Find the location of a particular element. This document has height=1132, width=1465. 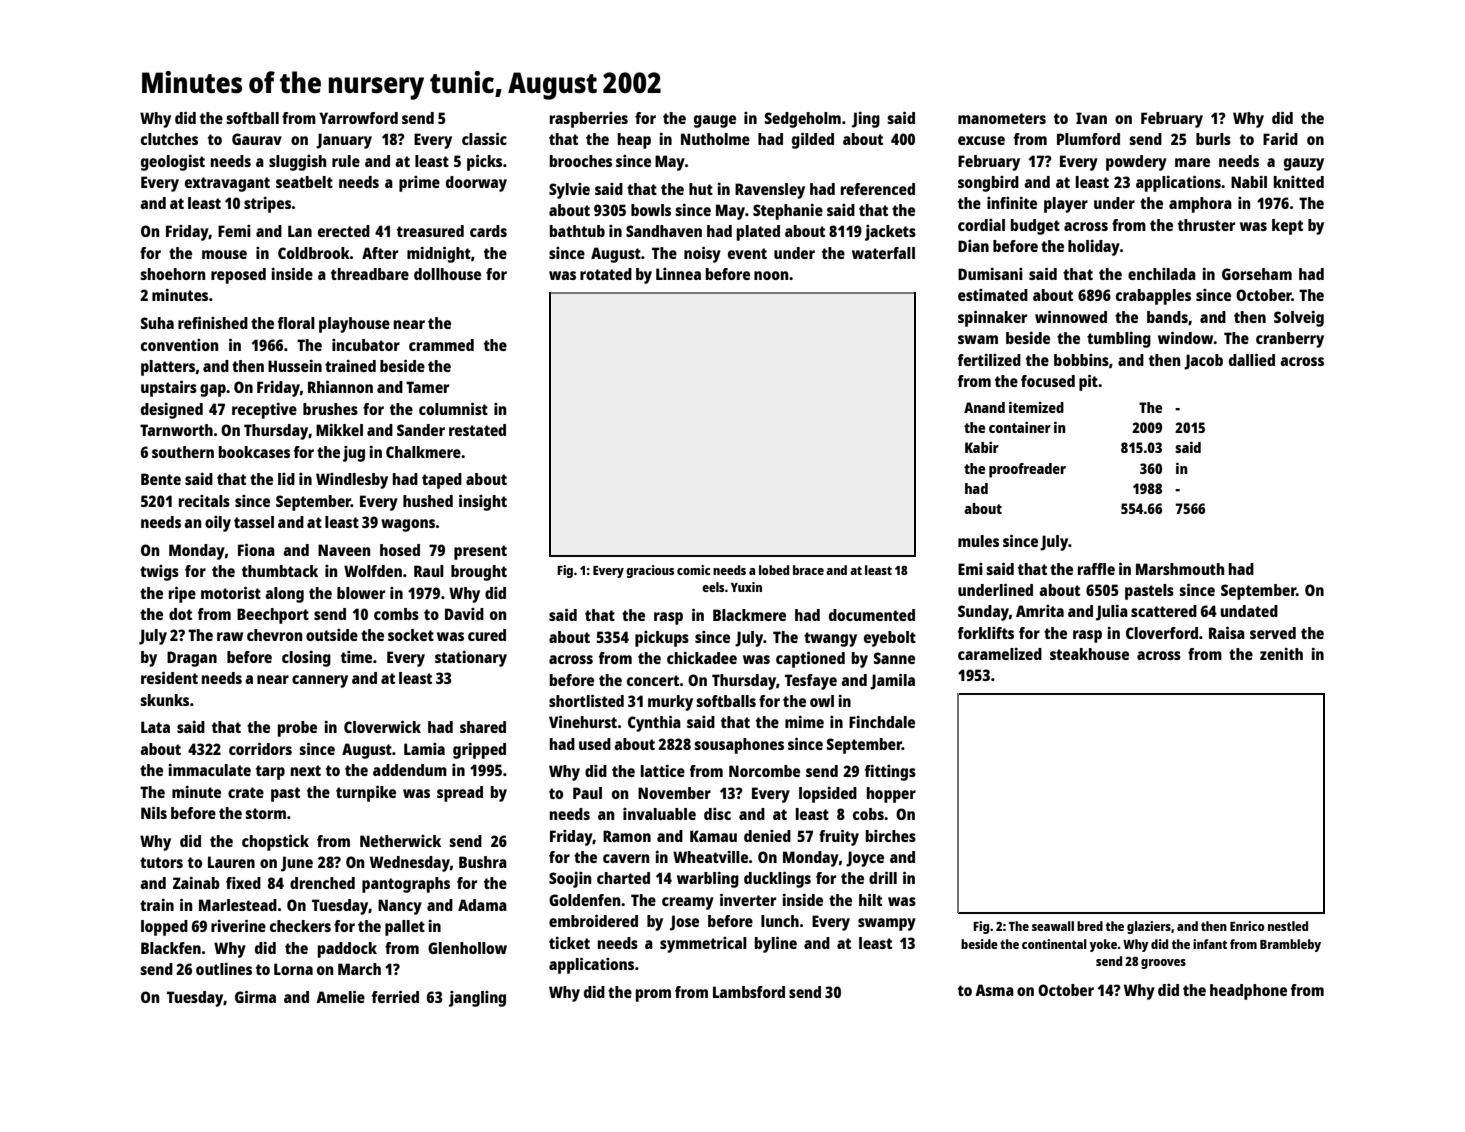

zenith is located at coordinates (1281, 654).
